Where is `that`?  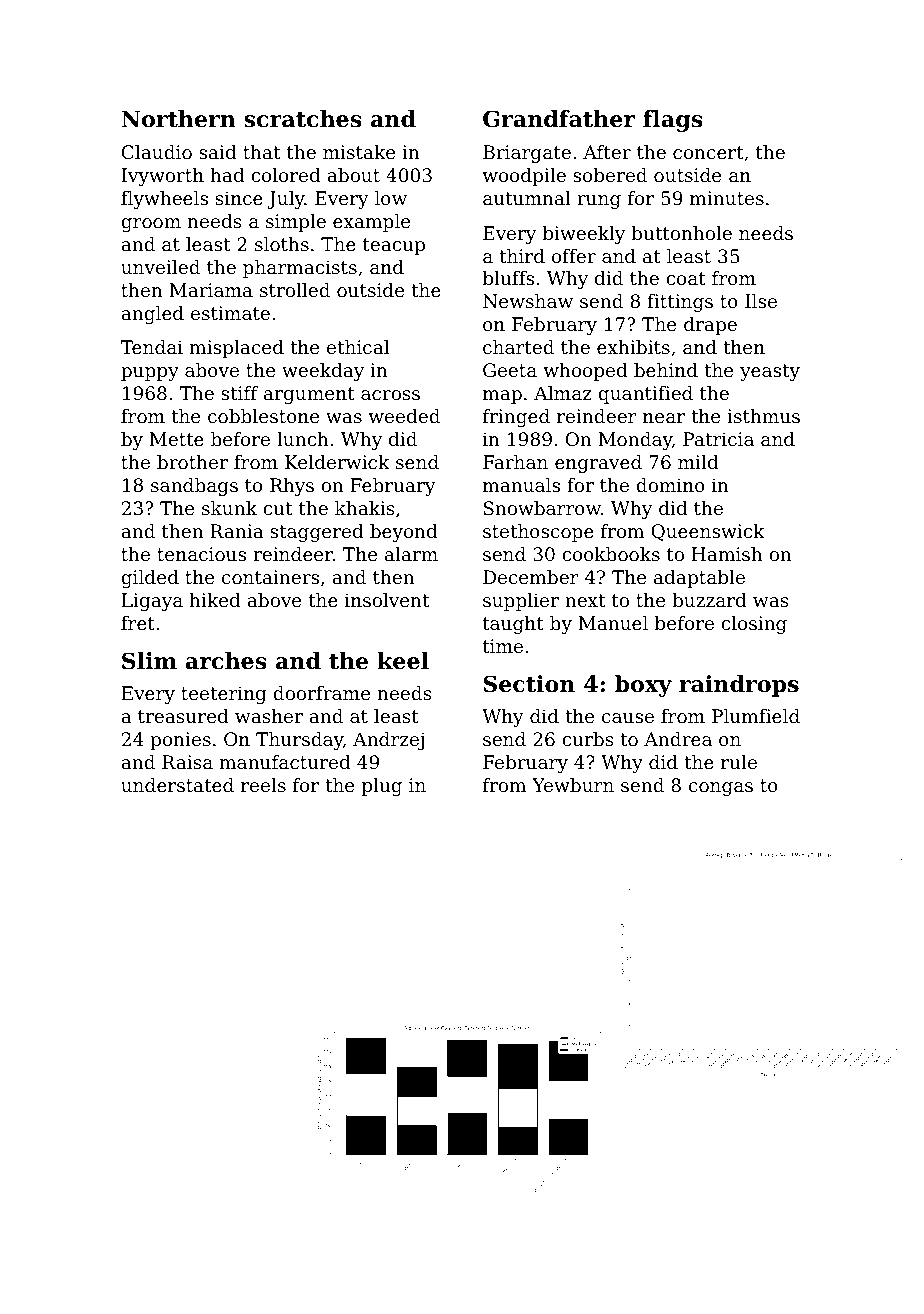 that is located at coordinates (261, 152).
